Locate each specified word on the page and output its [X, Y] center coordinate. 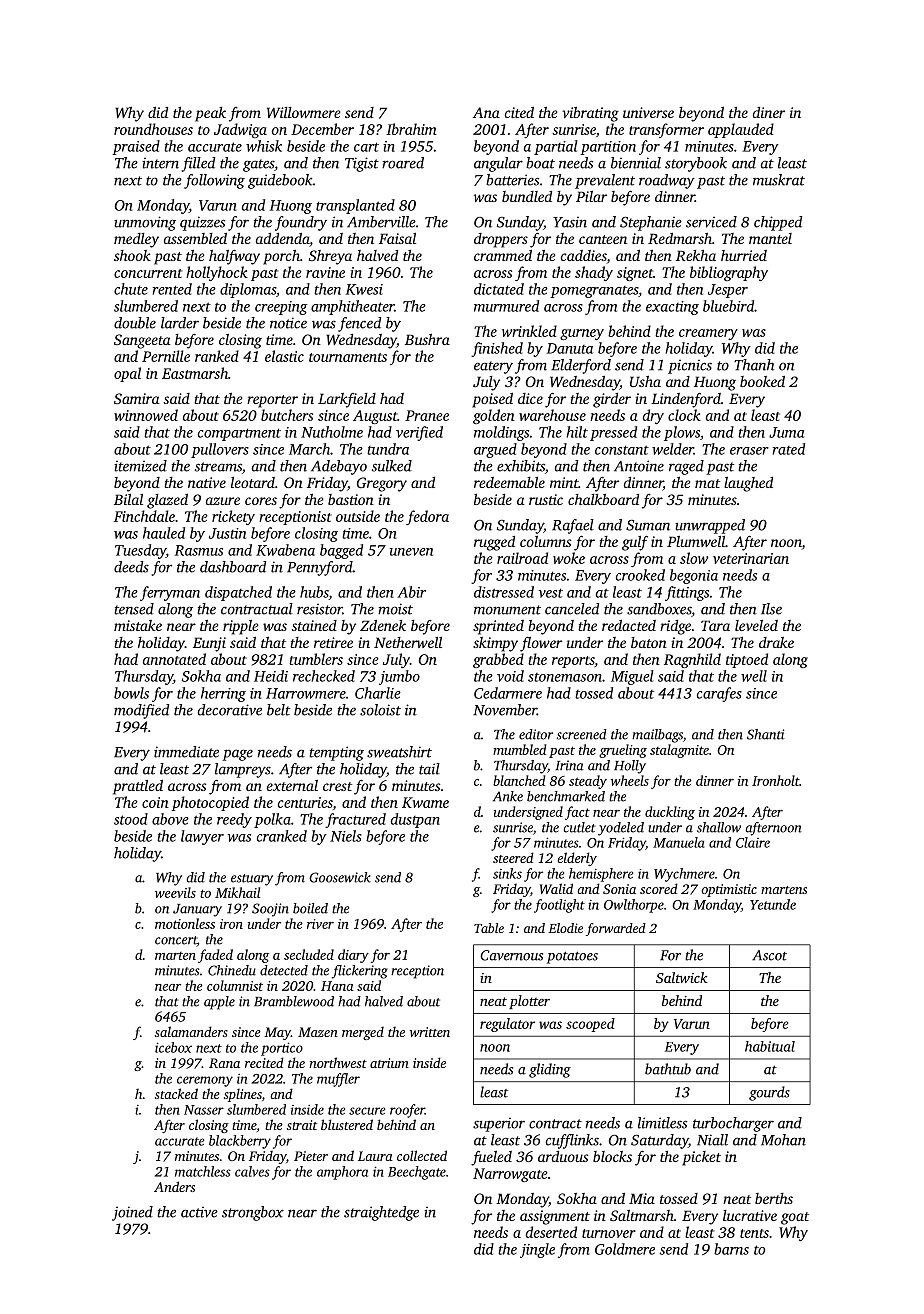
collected [422, 1155]
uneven [411, 552]
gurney [582, 334]
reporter [272, 401]
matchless [203, 1171]
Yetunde [773, 904]
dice [530, 398]
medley [136, 240]
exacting [672, 308]
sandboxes [659, 609]
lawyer [202, 837]
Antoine [639, 466]
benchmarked [566, 796]
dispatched [238, 593]
